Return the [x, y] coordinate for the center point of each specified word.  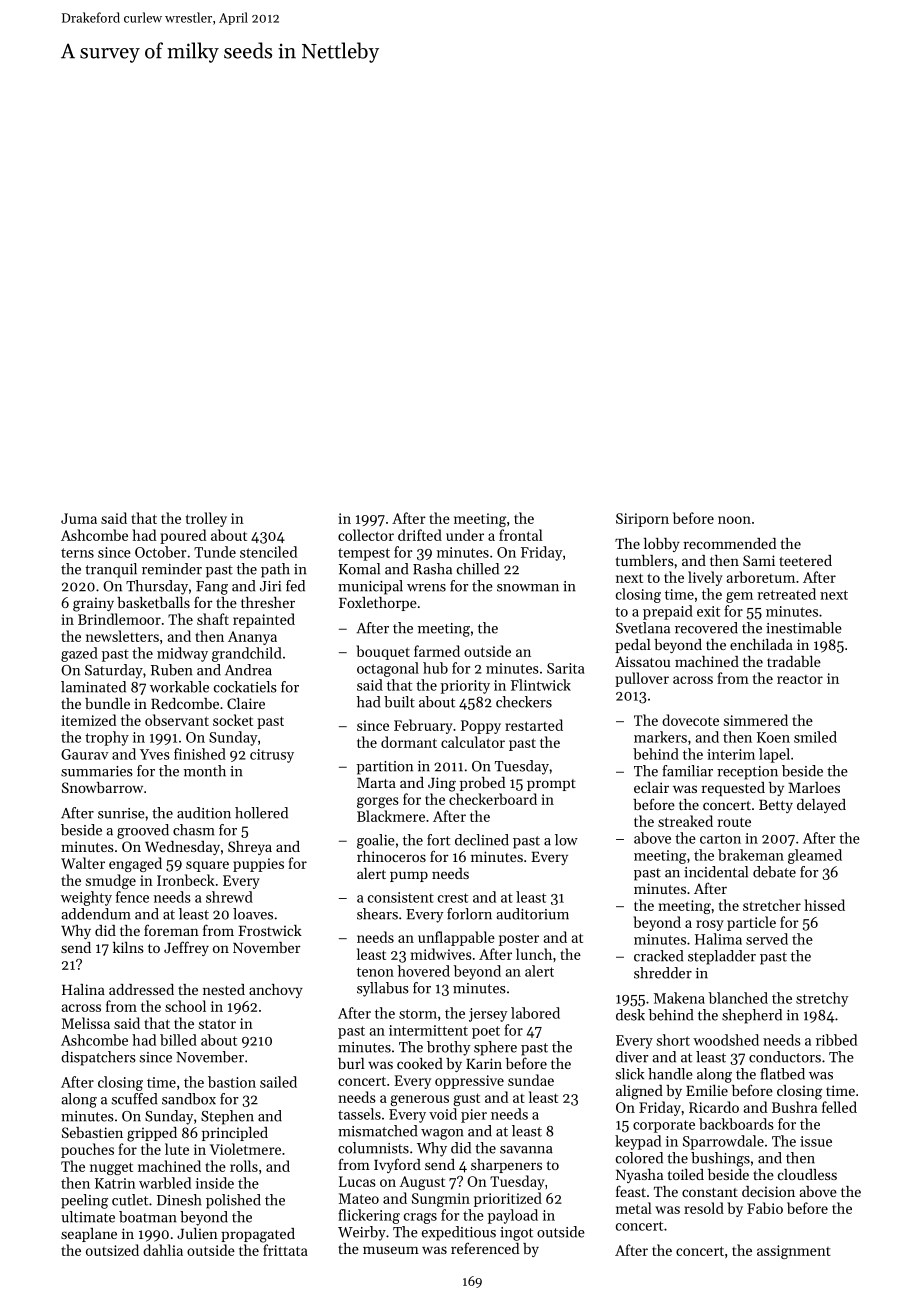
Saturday [114, 671]
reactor [800, 679]
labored [535, 1013]
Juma [79, 518]
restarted [534, 725]
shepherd [752, 1016]
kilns [128, 947]
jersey [488, 1015]
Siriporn [642, 520]
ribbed [836, 1040]
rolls [244, 1166]
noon [734, 520]
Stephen [227, 1117]
